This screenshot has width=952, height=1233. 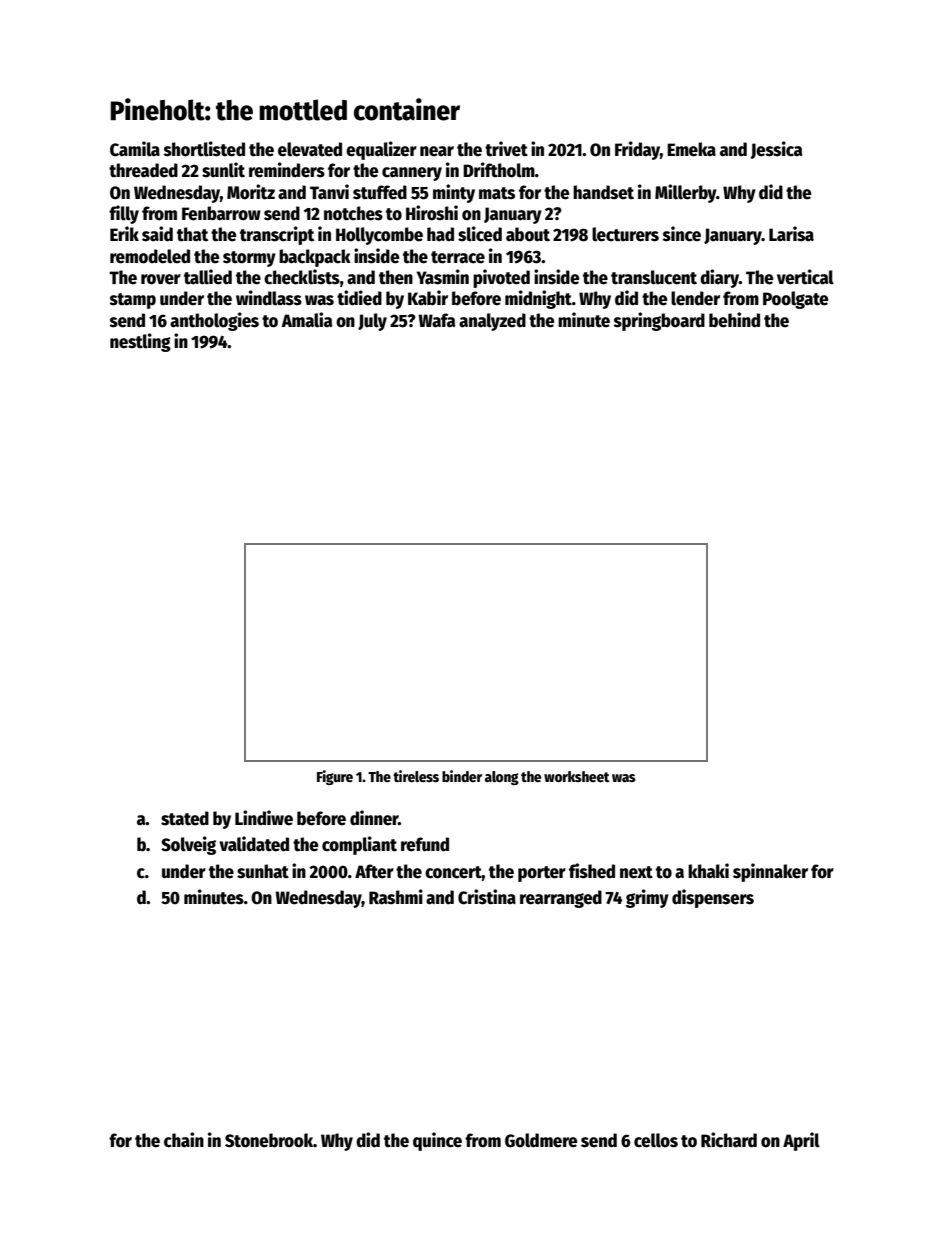 I want to click on spinnaker, so click(x=770, y=872).
